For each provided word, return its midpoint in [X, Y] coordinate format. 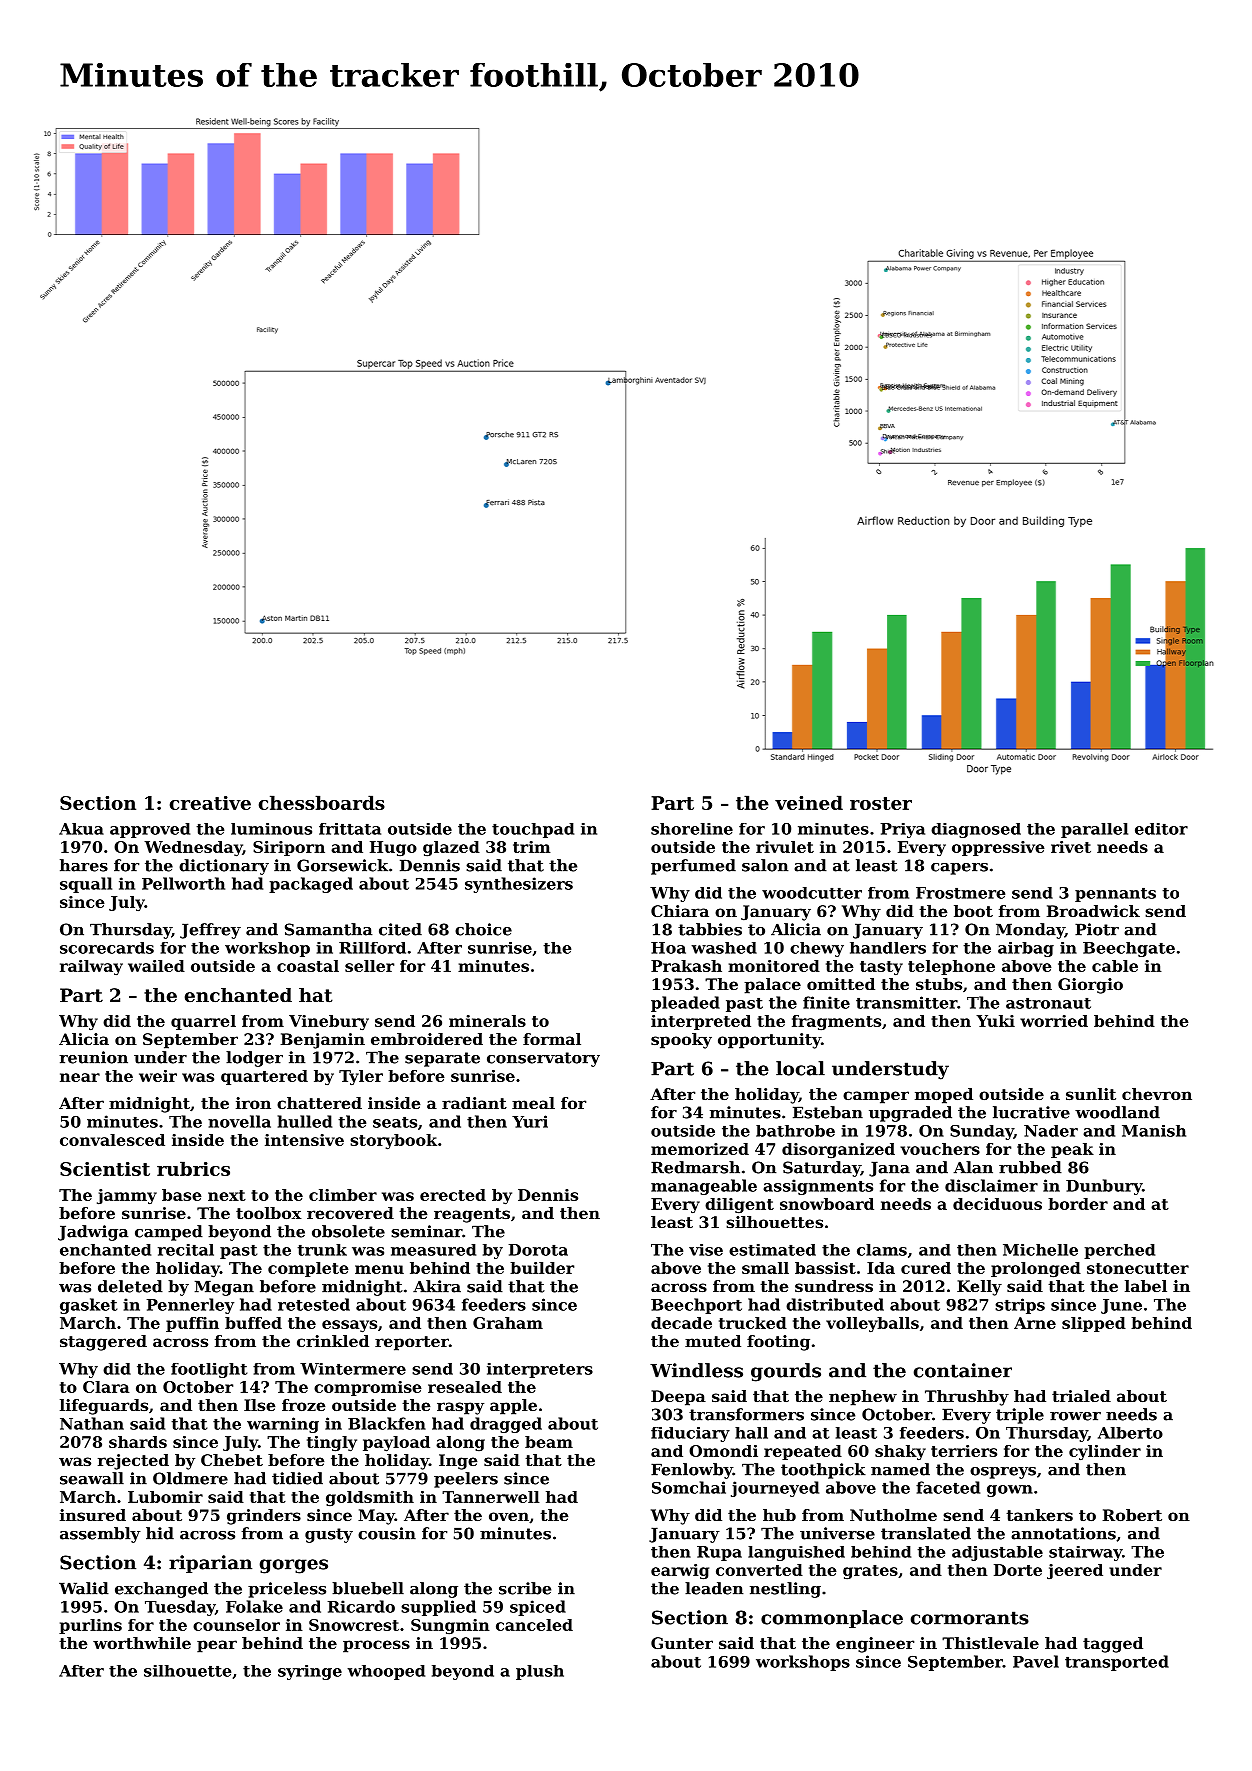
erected [453, 1195]
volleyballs [872, 1324]
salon [765, 865]
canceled [534, 1625]
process [376, 1646]
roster [881, 803]
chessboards [322, 802]
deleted [130, 1286]
